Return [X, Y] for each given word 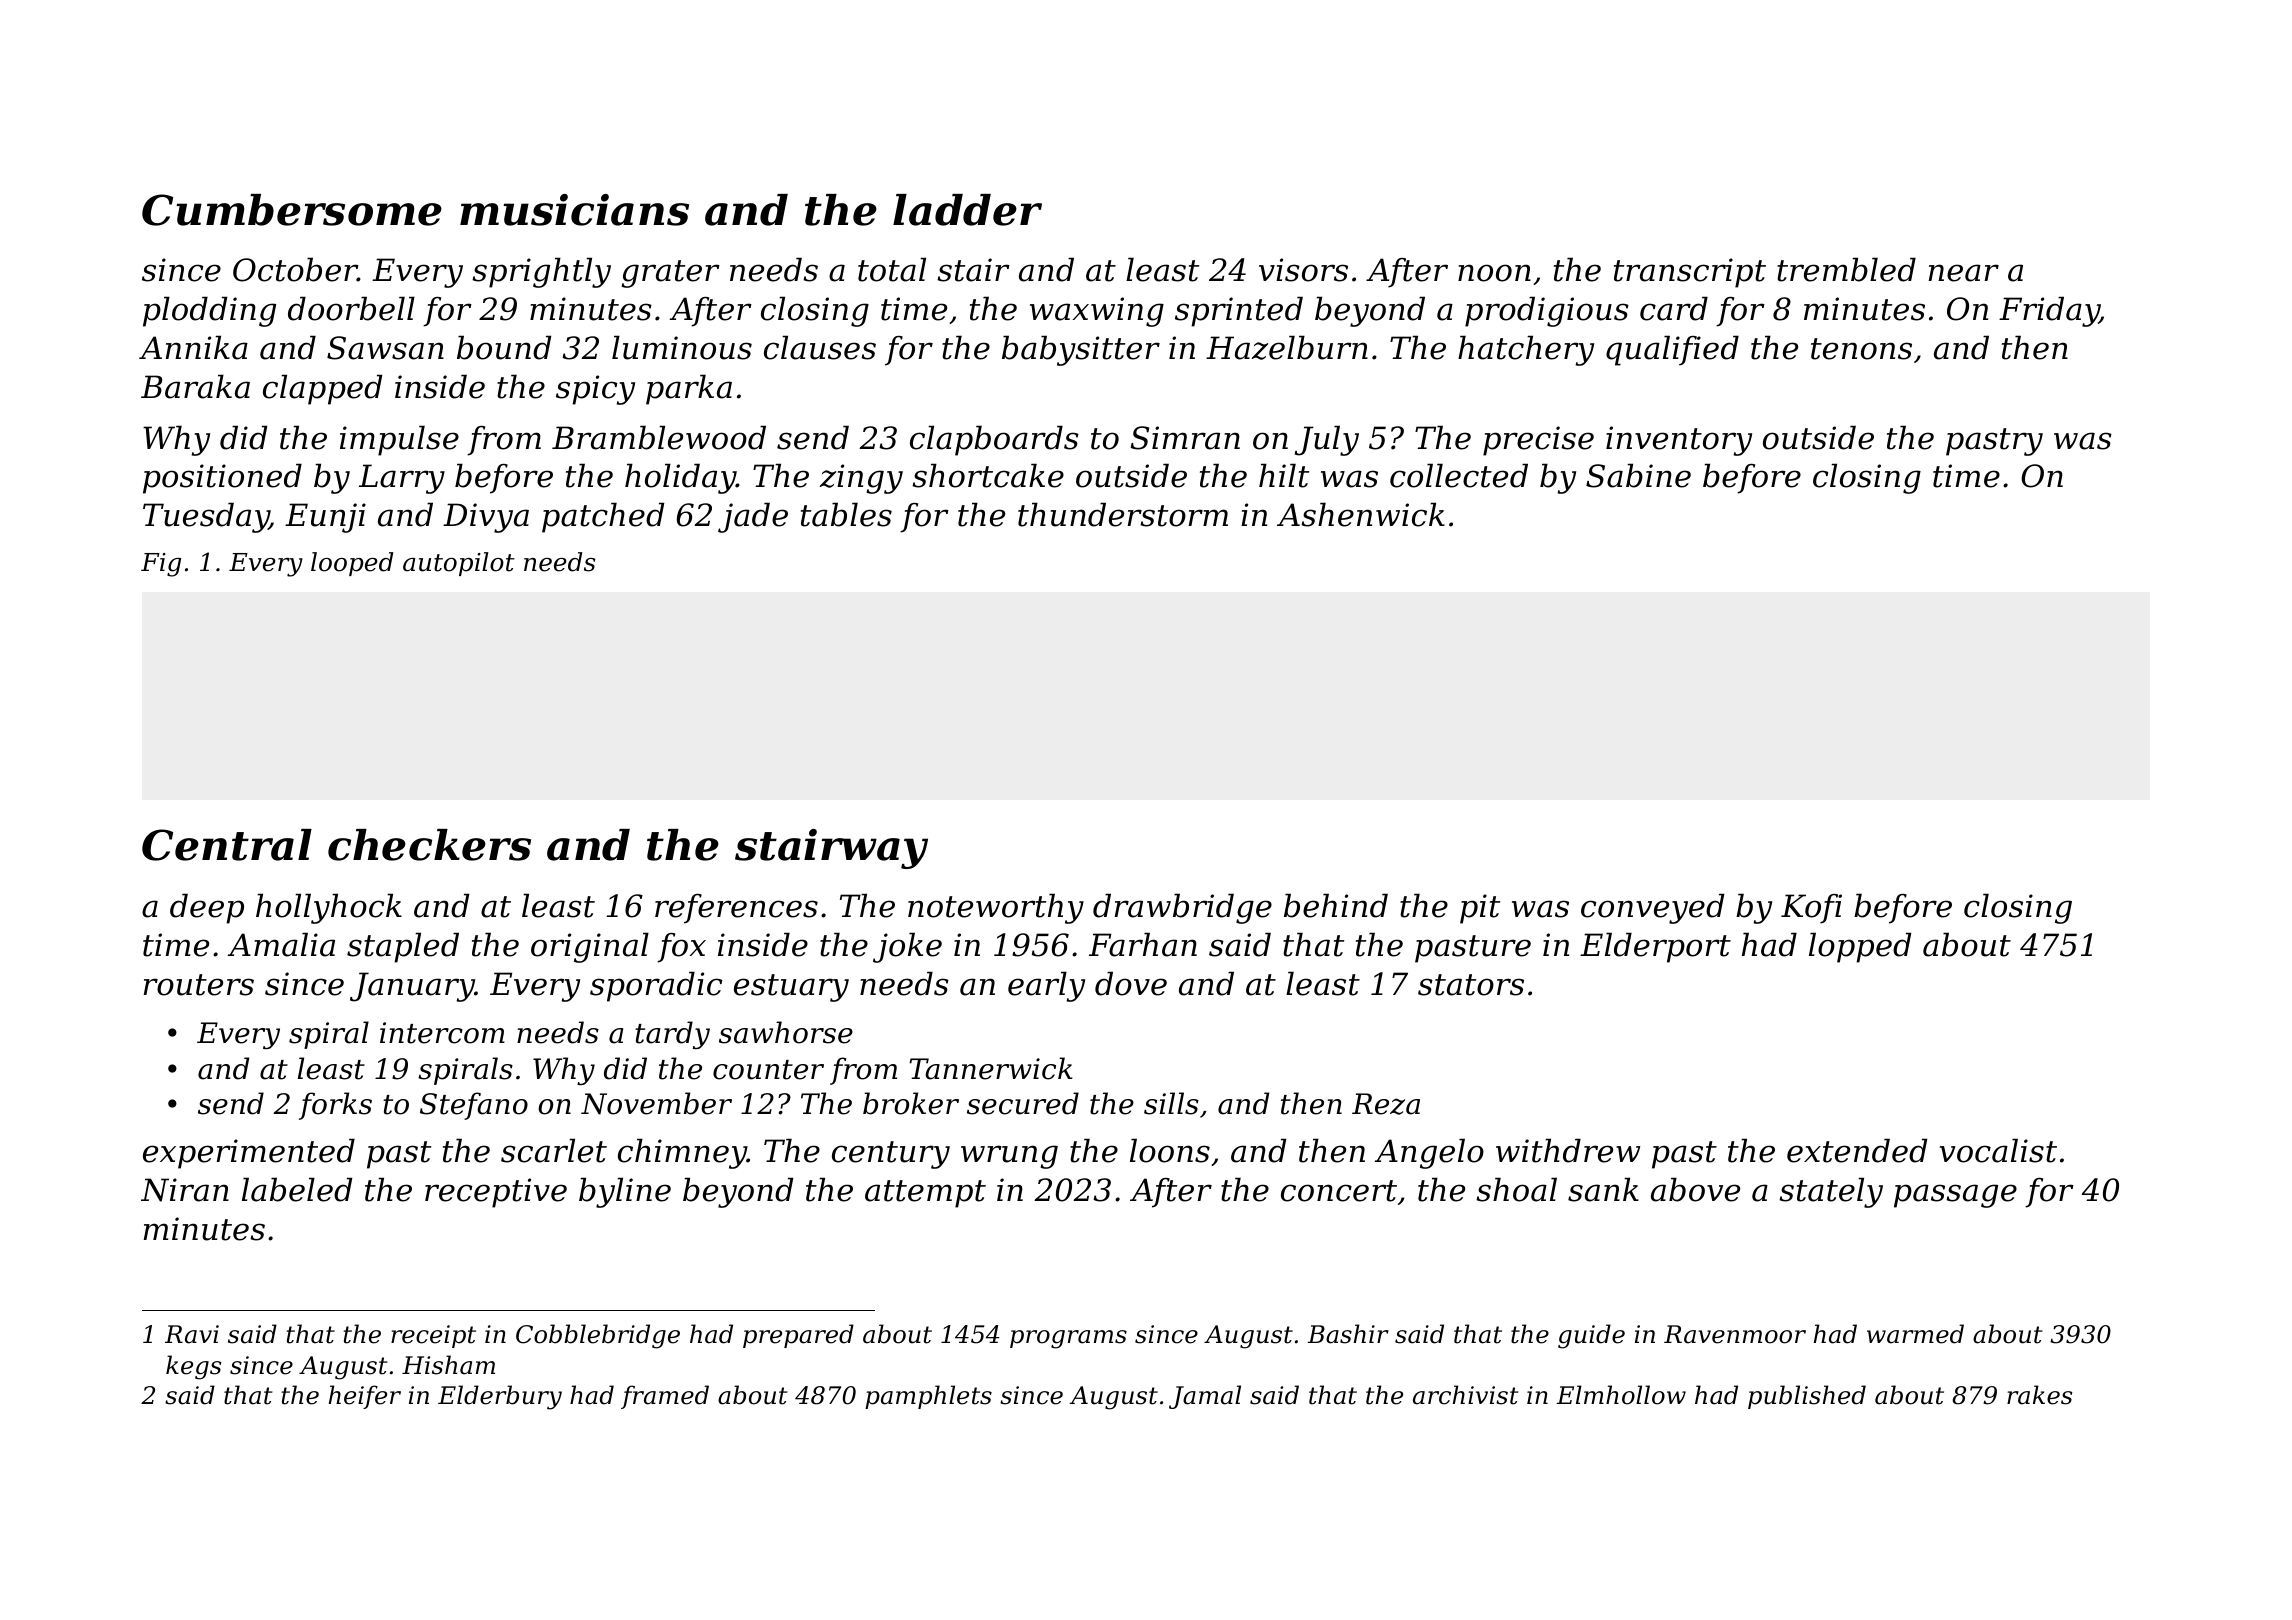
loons [1170, 1150]
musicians [574, 210]
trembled [1846, 269]
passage [1955, 1196]
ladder [967, 210]
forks [335, 1106]
